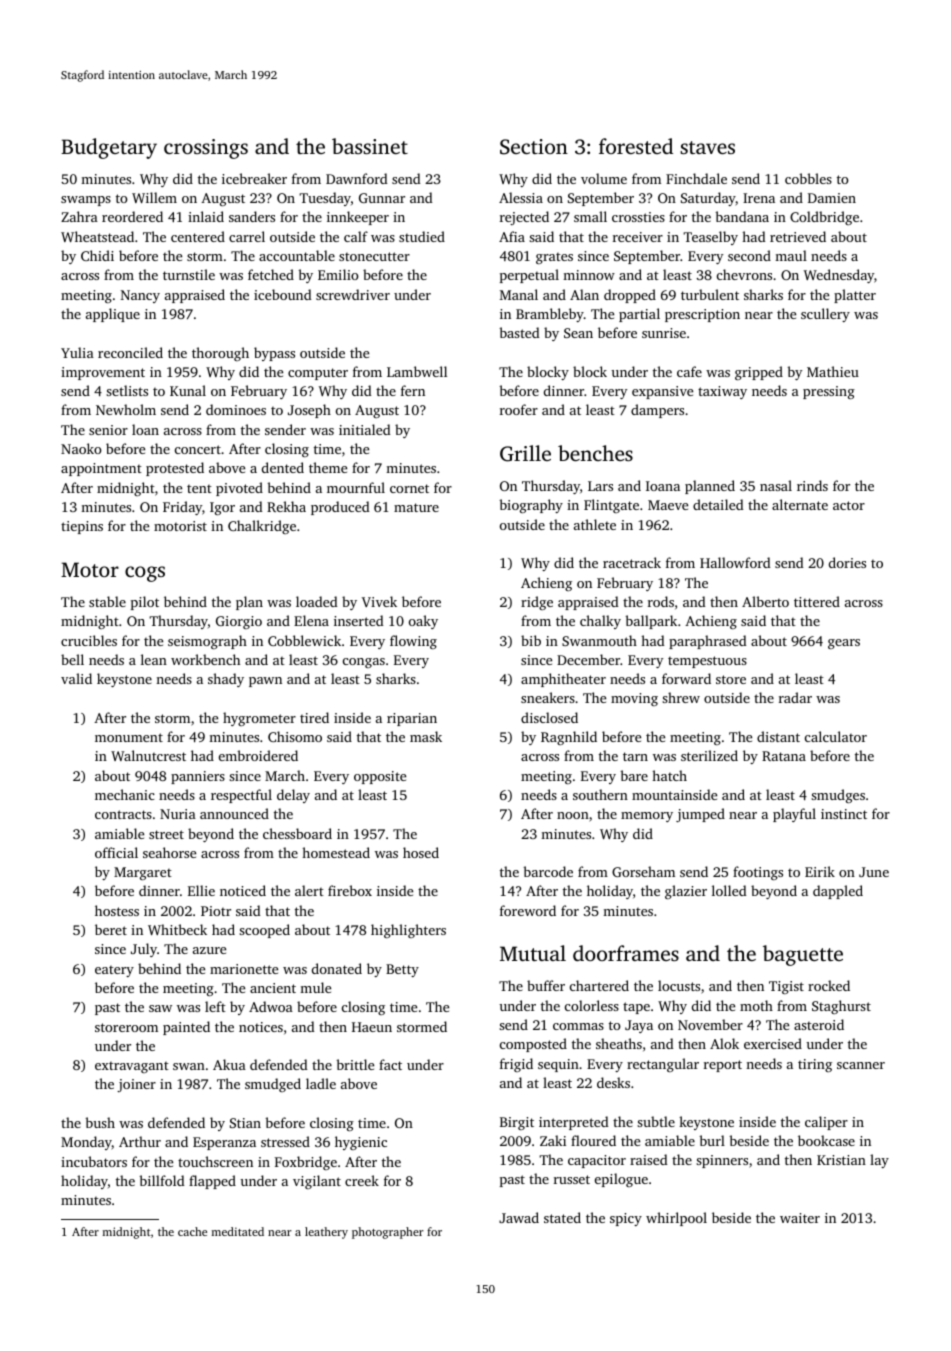  What do you see at coordinates (573, 815) in the image?
I see `noon` at bounding box center [573, 815].
